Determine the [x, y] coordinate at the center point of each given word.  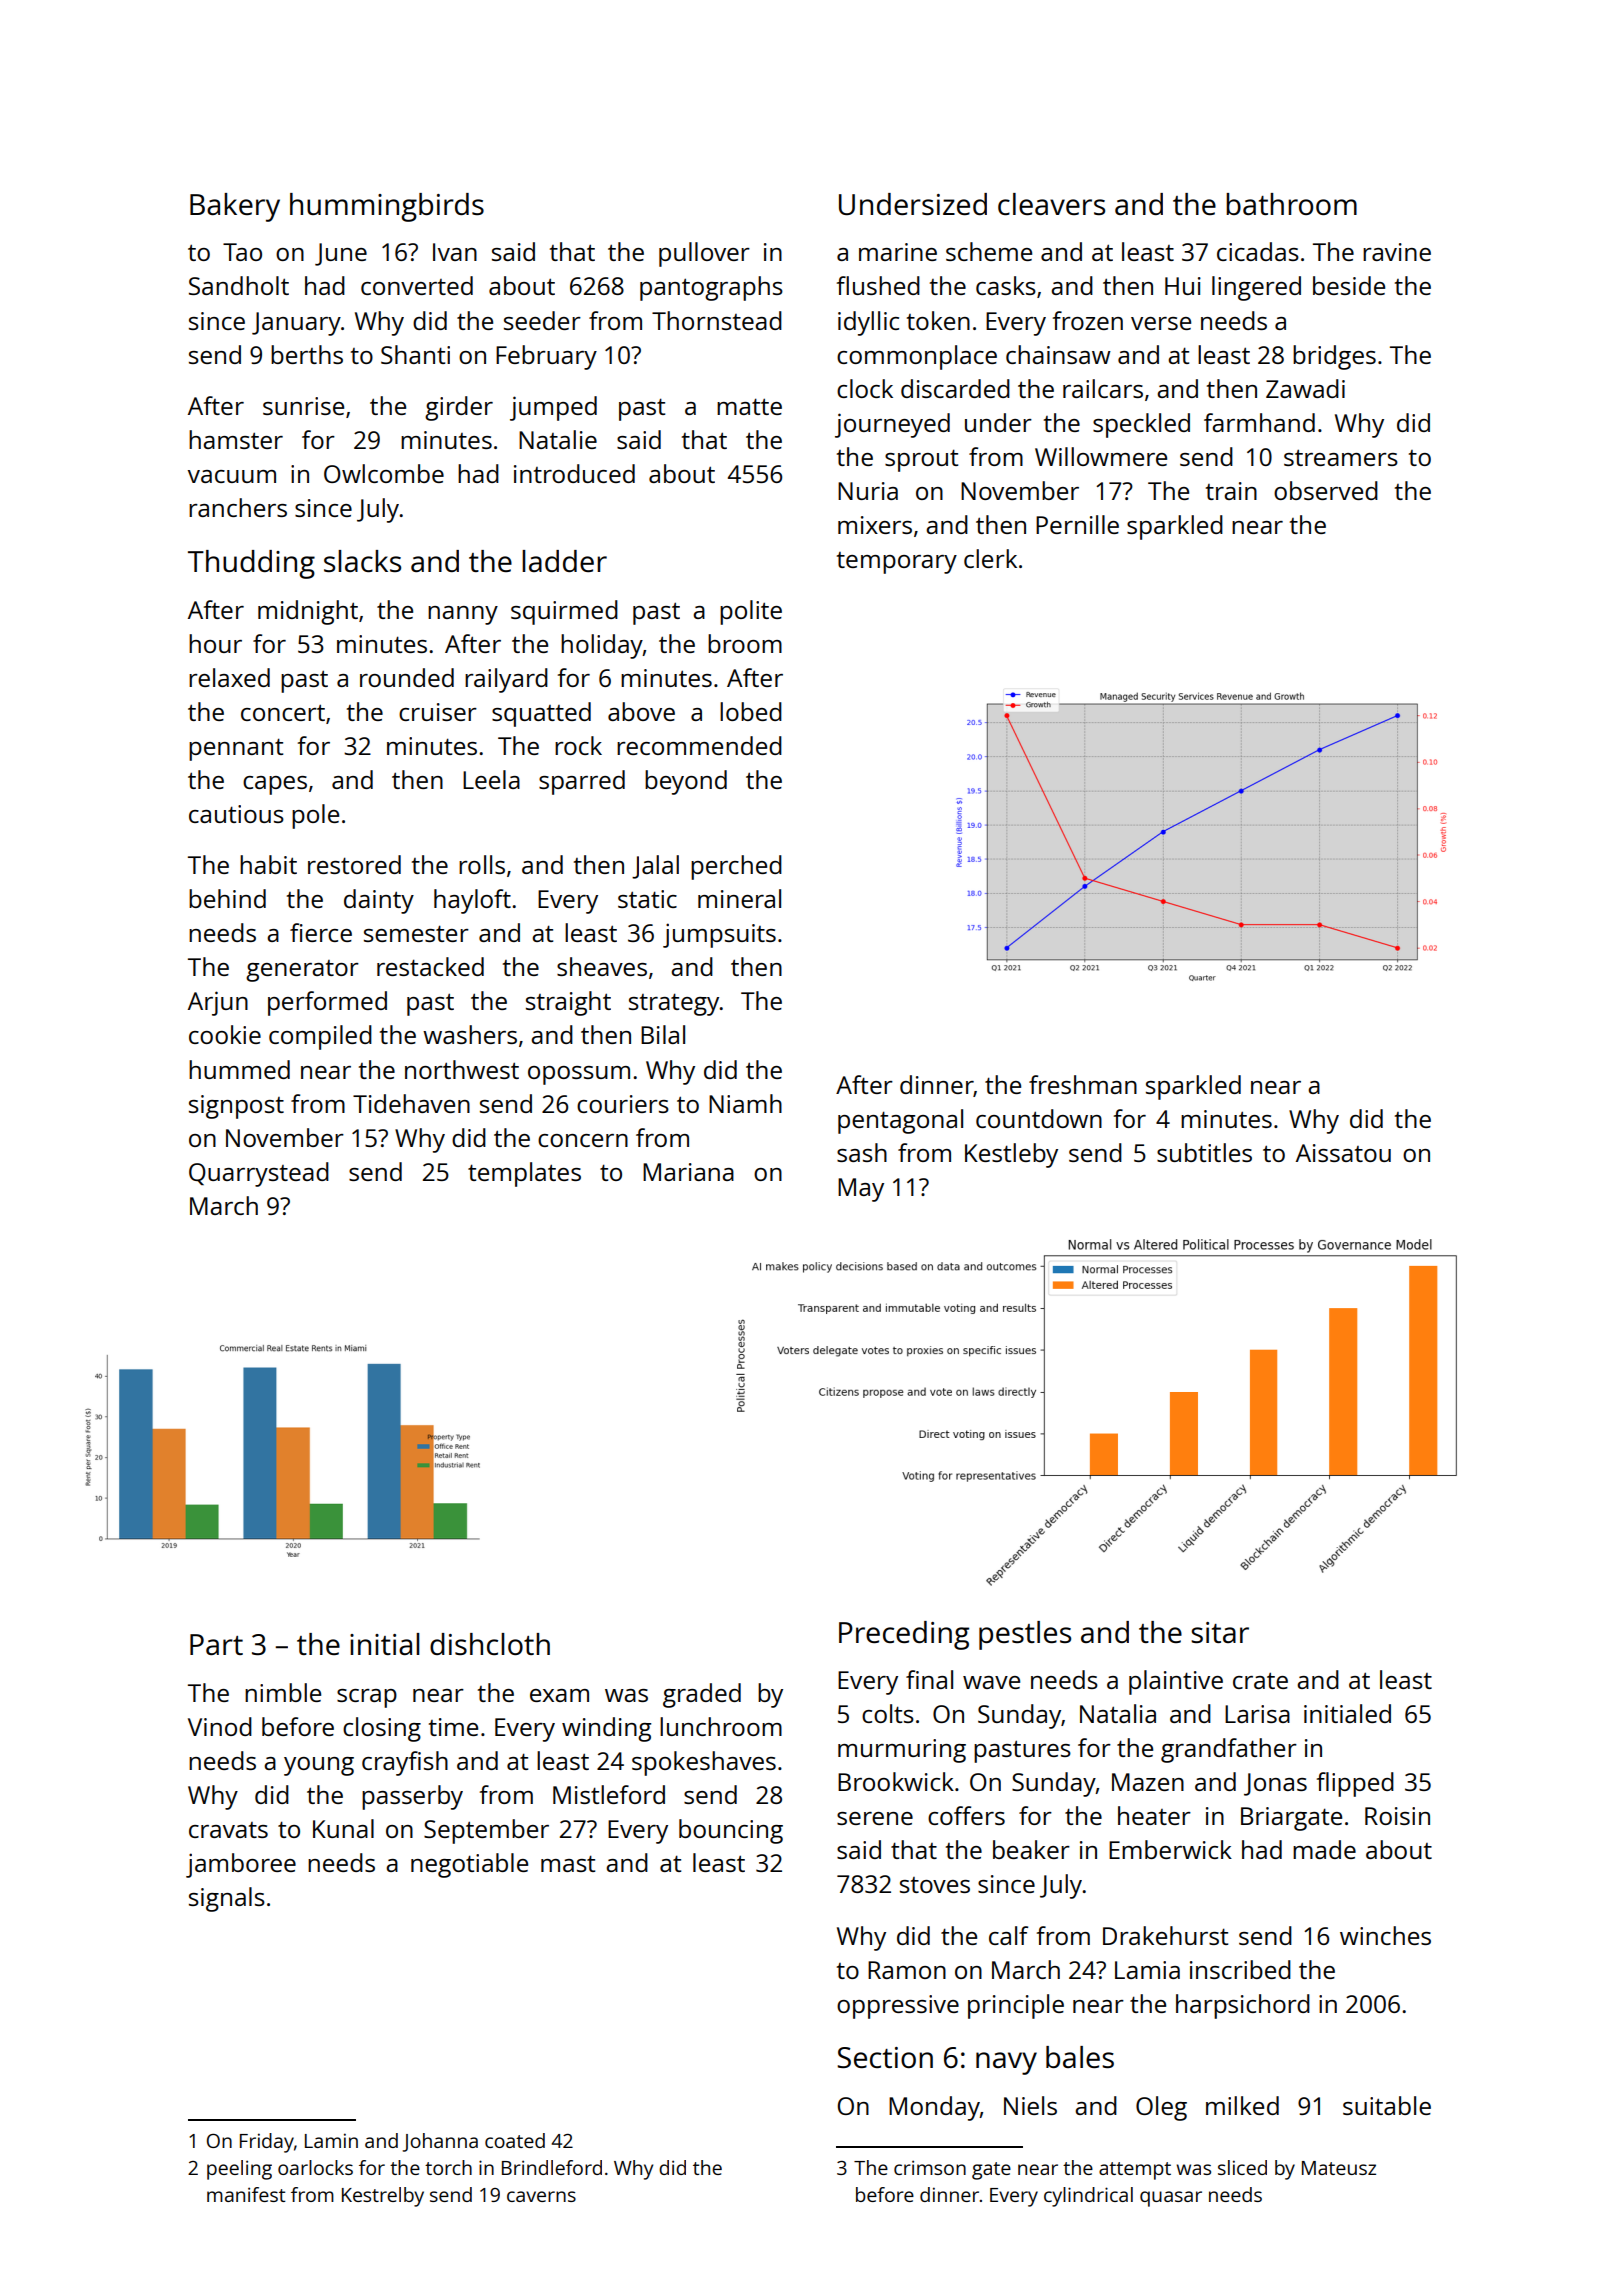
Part [216, 1644]
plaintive [1176, 1682]
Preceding [904, 1635]
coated [515, 2140]
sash [862, 1152]
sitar [1220, 1632]
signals [227, 1899]
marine [898, 252]
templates [524, 1174]
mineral [739, 898]
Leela [491, 779]
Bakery [235, 207]
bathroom [1291, 204]
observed [1326, 490]
